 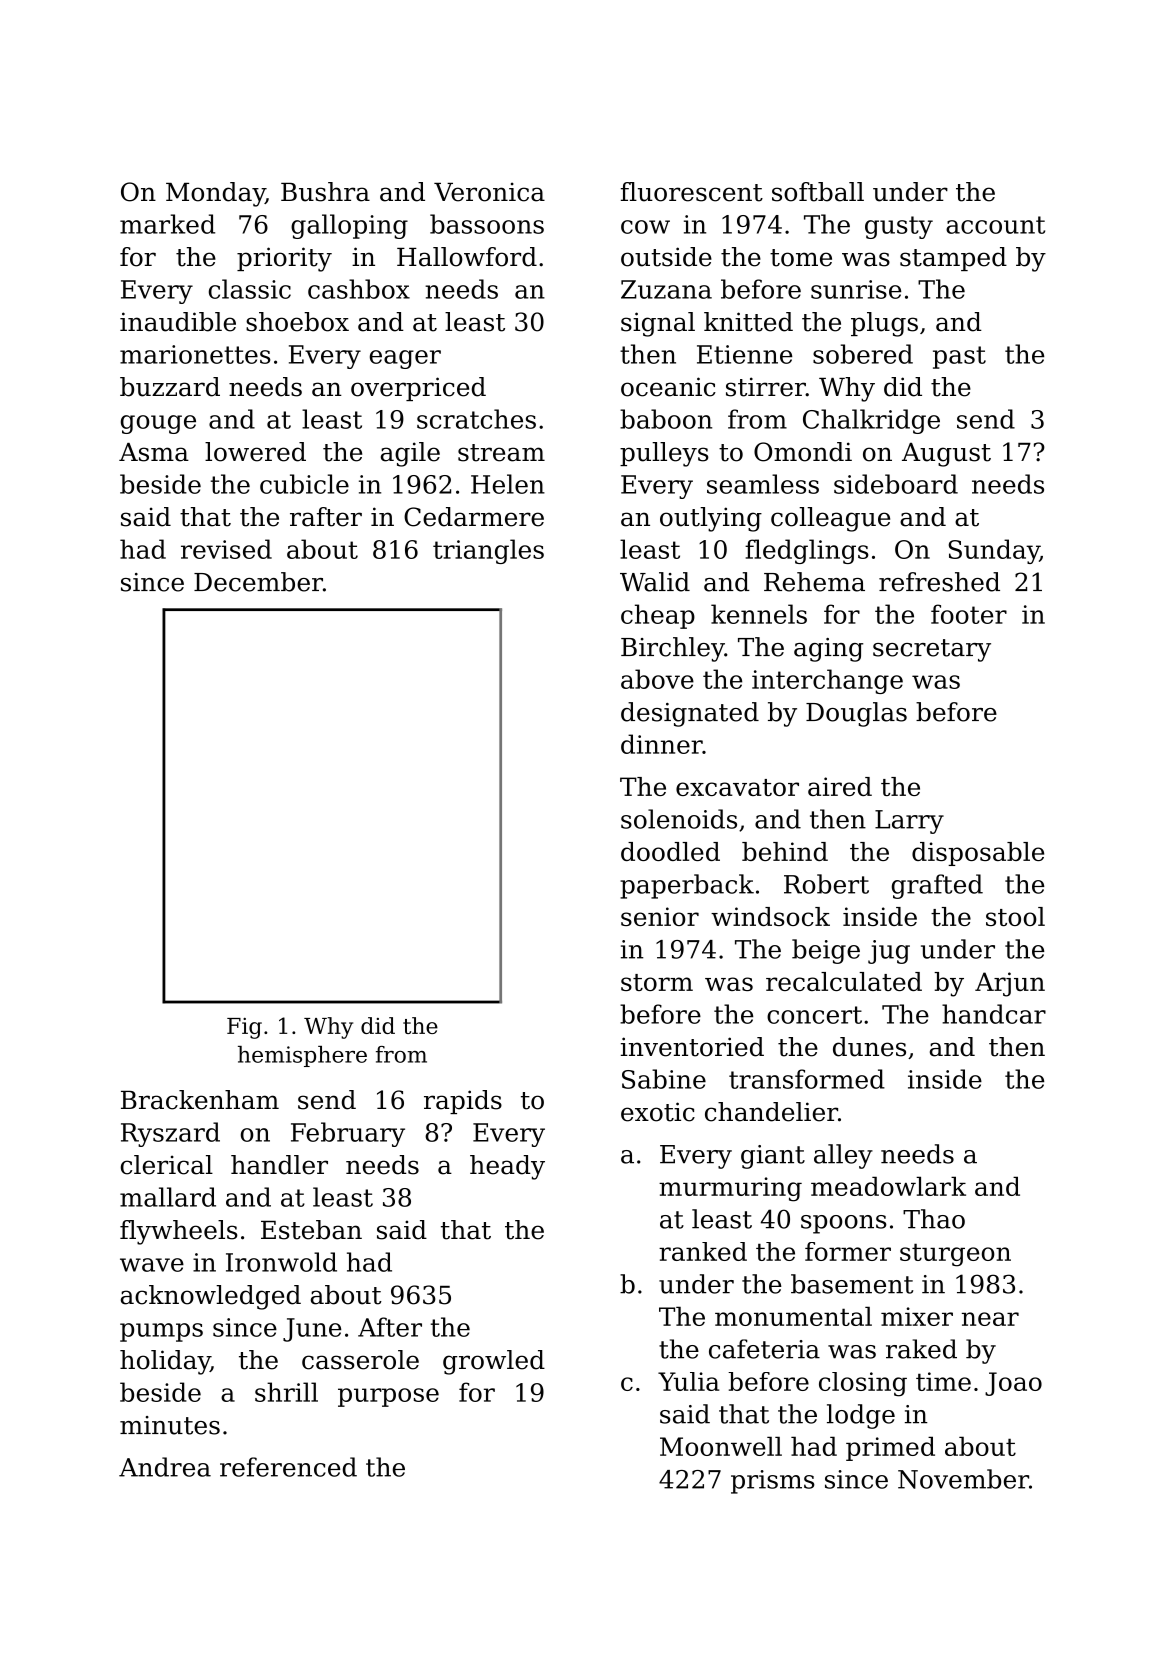 I want to click on Fig, so click(x=244, y=1028).
